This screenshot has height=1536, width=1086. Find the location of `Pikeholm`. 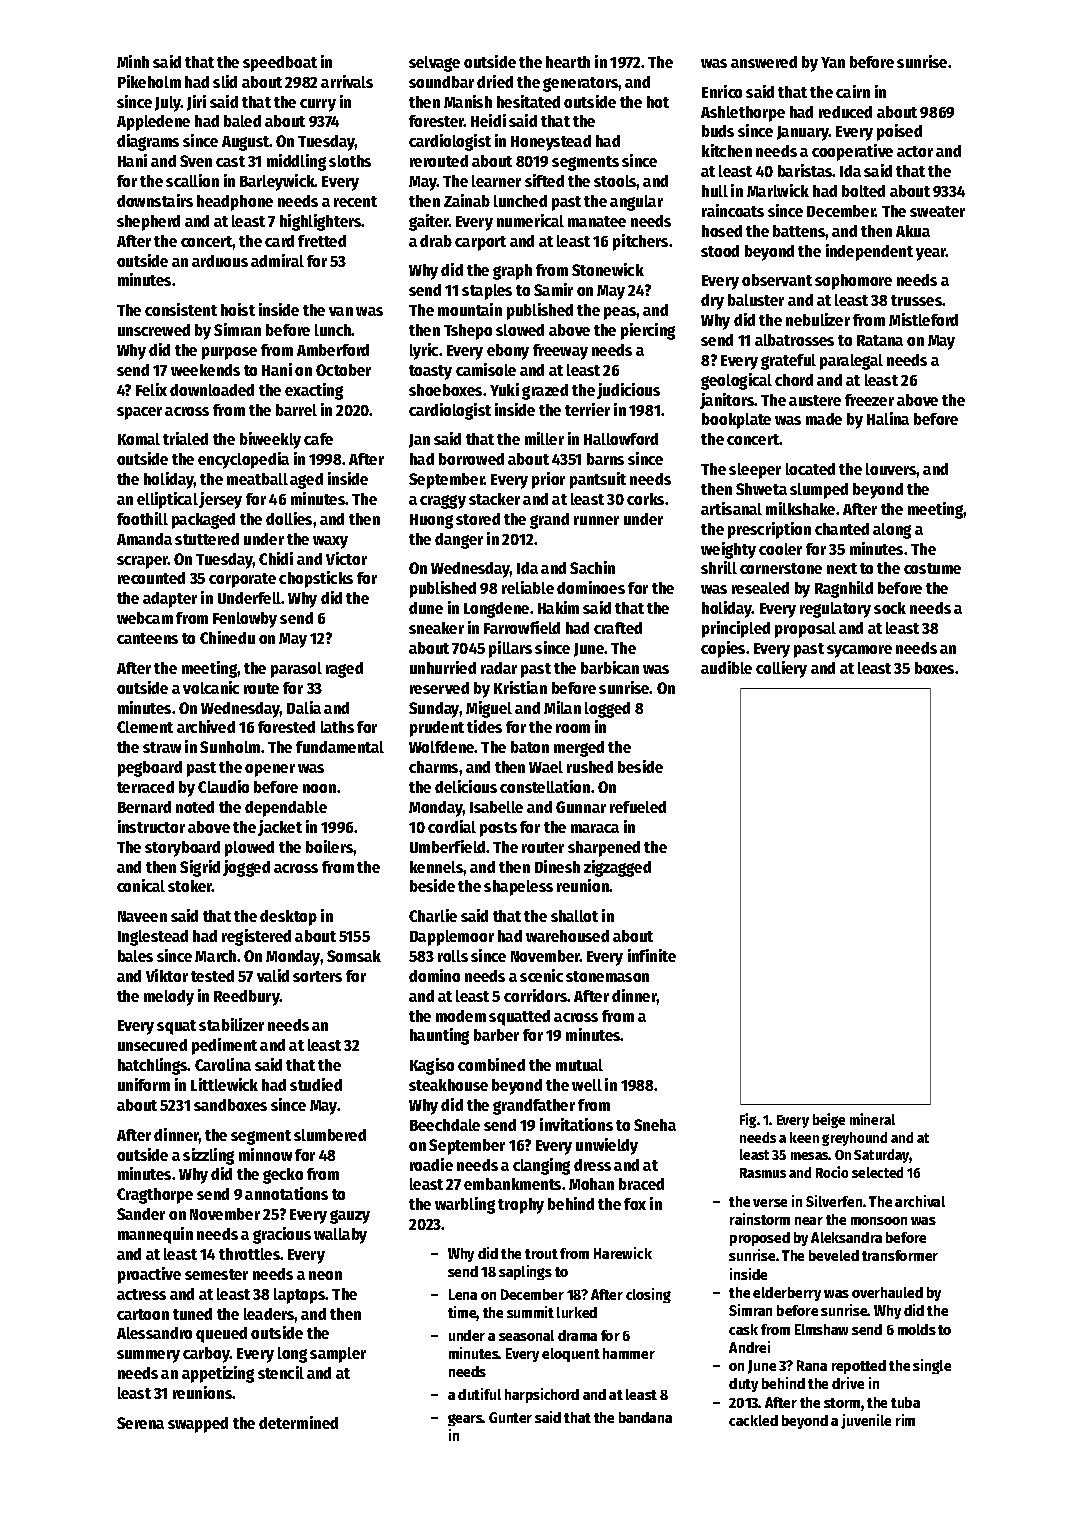

Pikeholm is located at coordinates (149, 81).
